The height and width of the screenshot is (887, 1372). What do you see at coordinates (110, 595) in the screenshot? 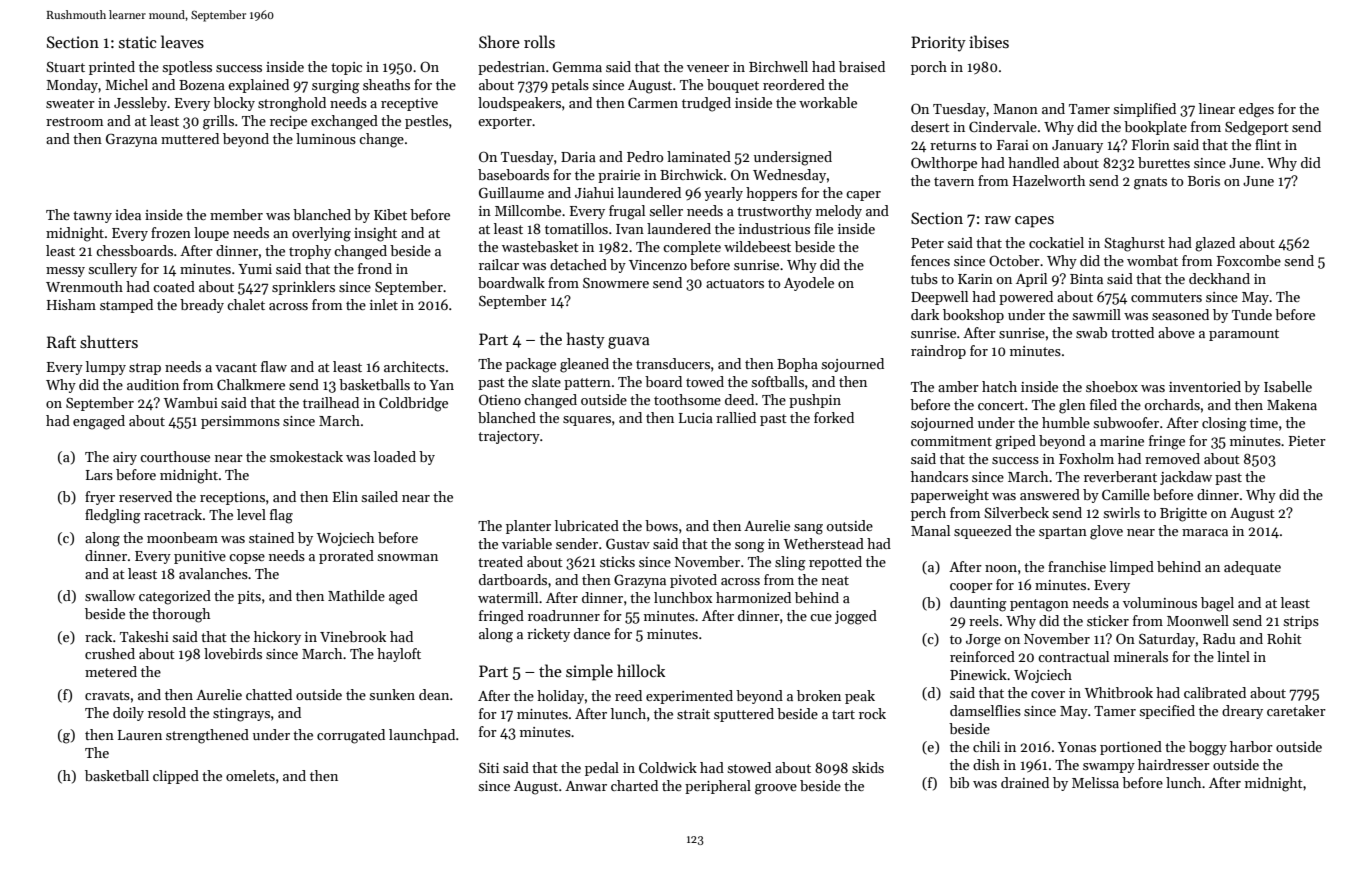
I see `swallow` at bounding box center [110, 595].
